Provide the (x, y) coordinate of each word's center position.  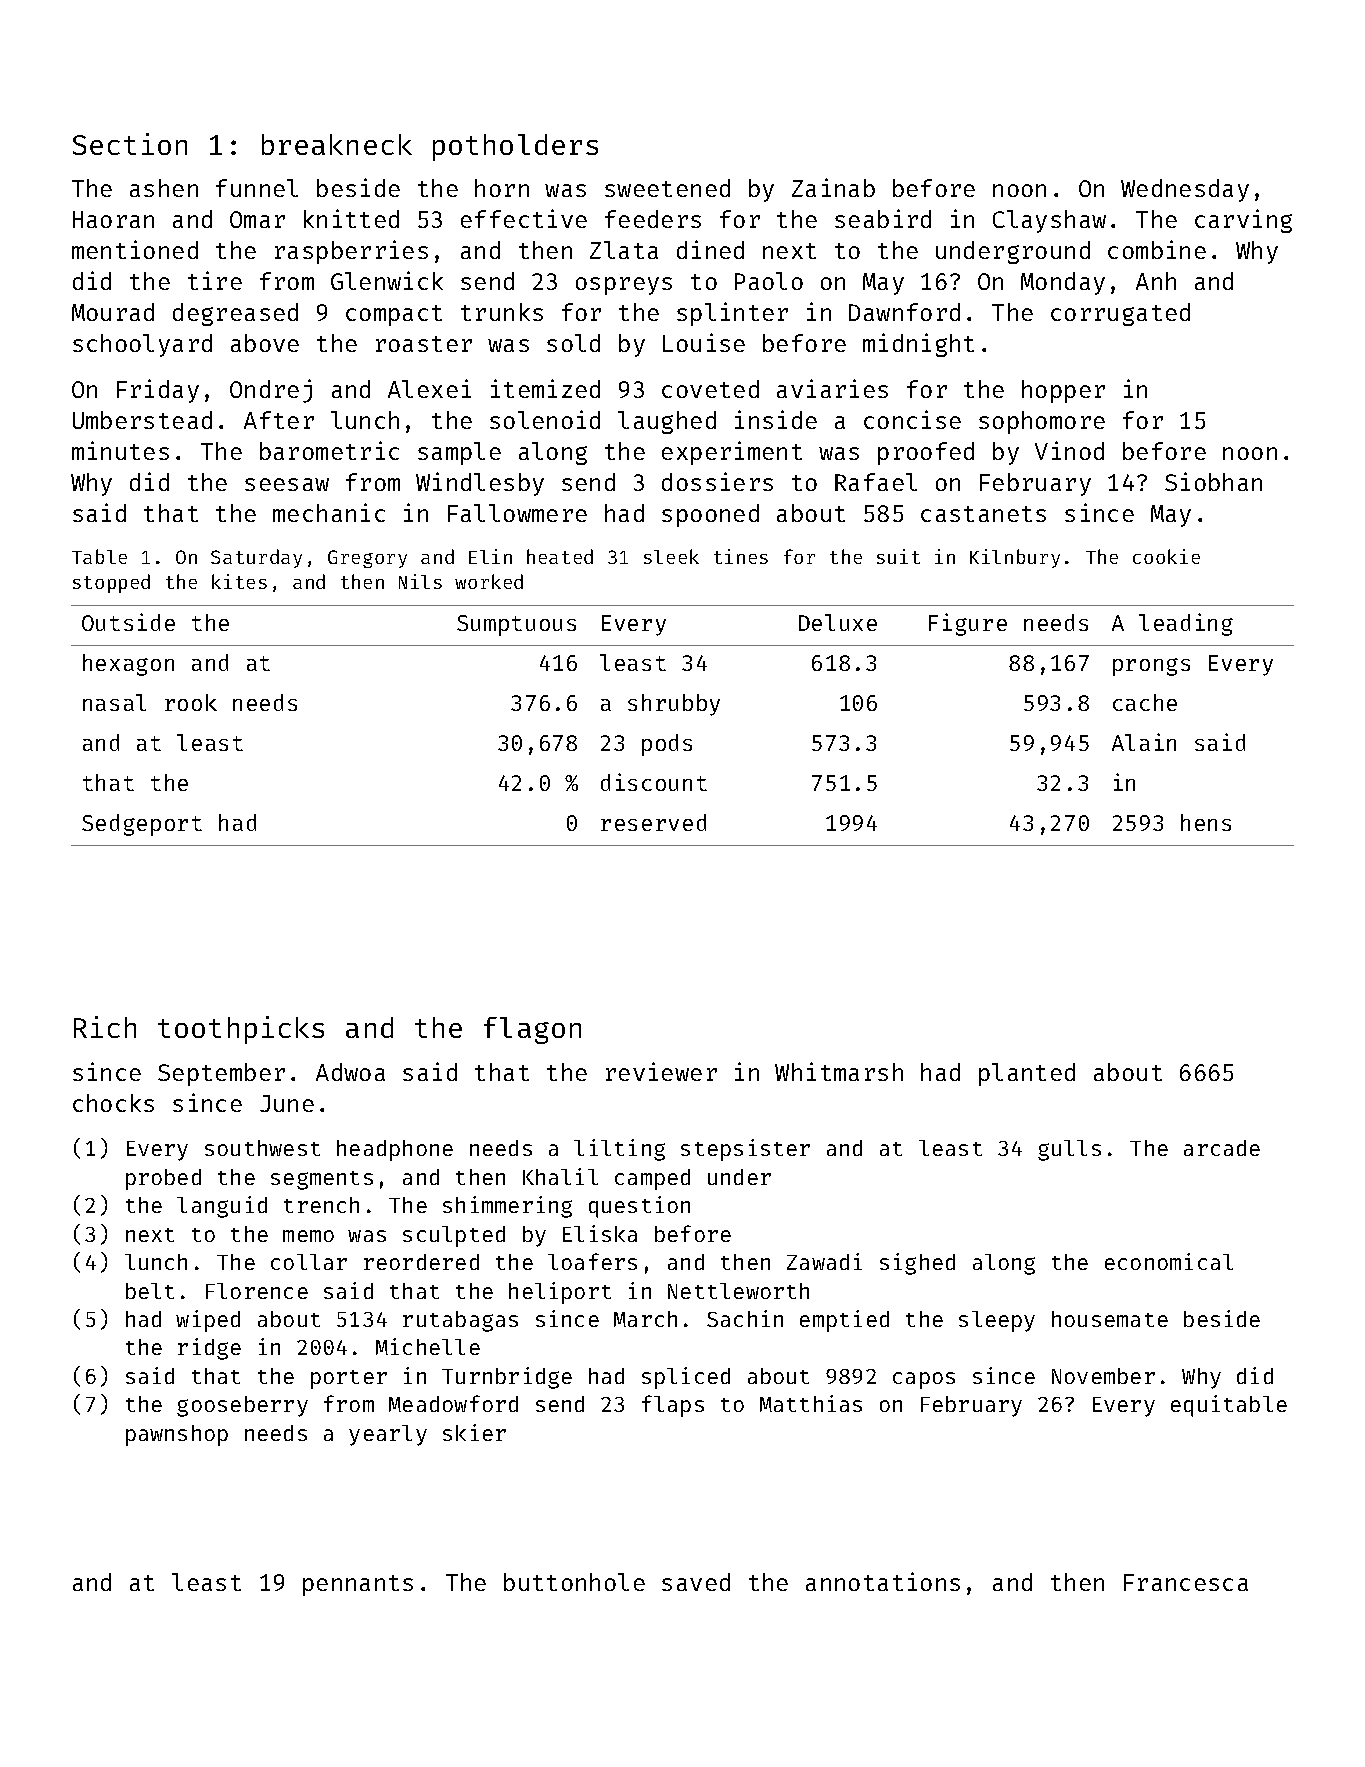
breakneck (337, 144)
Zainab (833, 187)
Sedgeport (142, 825)
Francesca (1186, 1582)
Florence (257, 1291)
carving (1243, 221)
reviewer (661, 1071)
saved (696, 1582)
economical (1169, 1261)
